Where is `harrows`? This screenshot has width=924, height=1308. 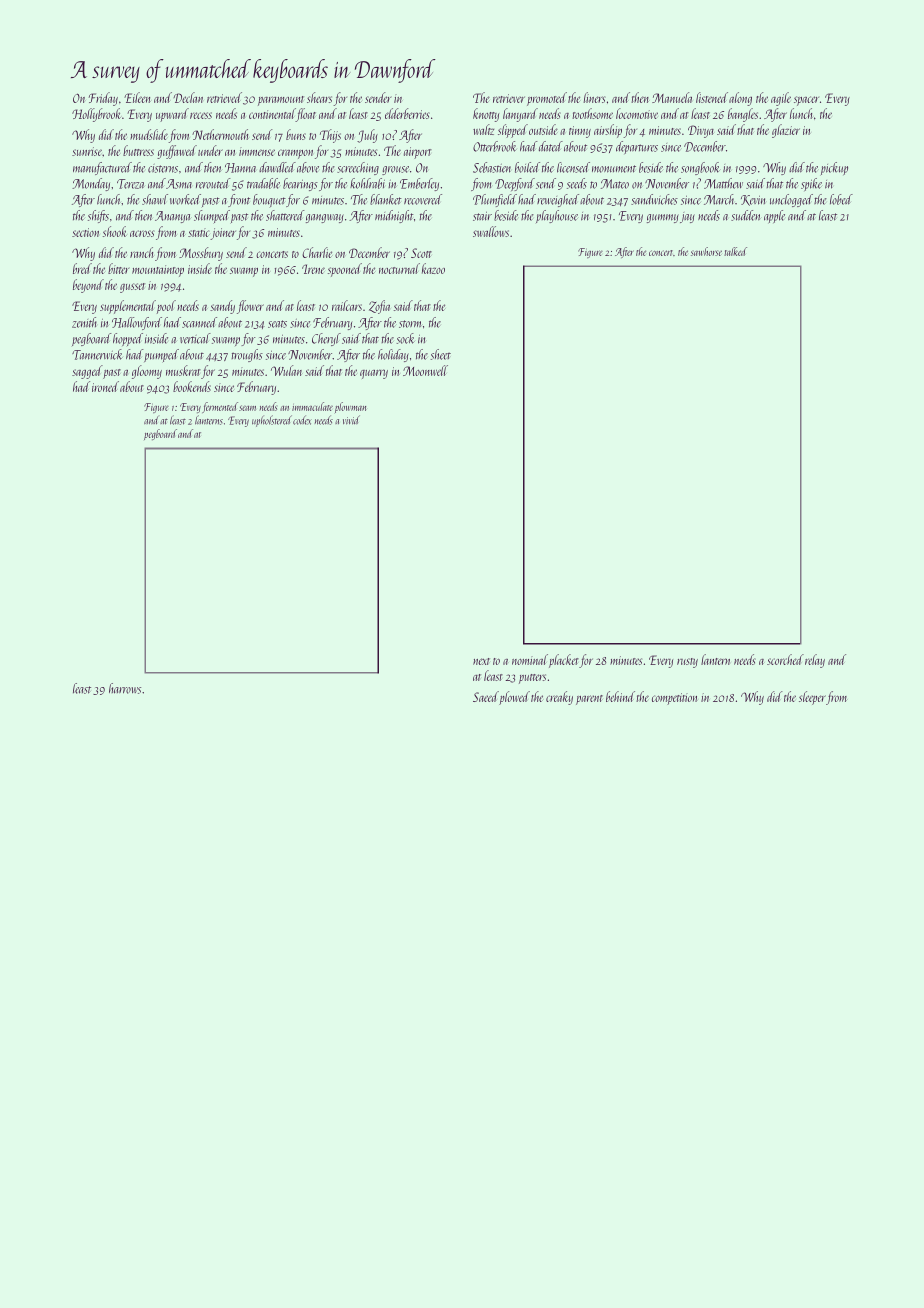
harrows is located at coordinates (125, 688).
